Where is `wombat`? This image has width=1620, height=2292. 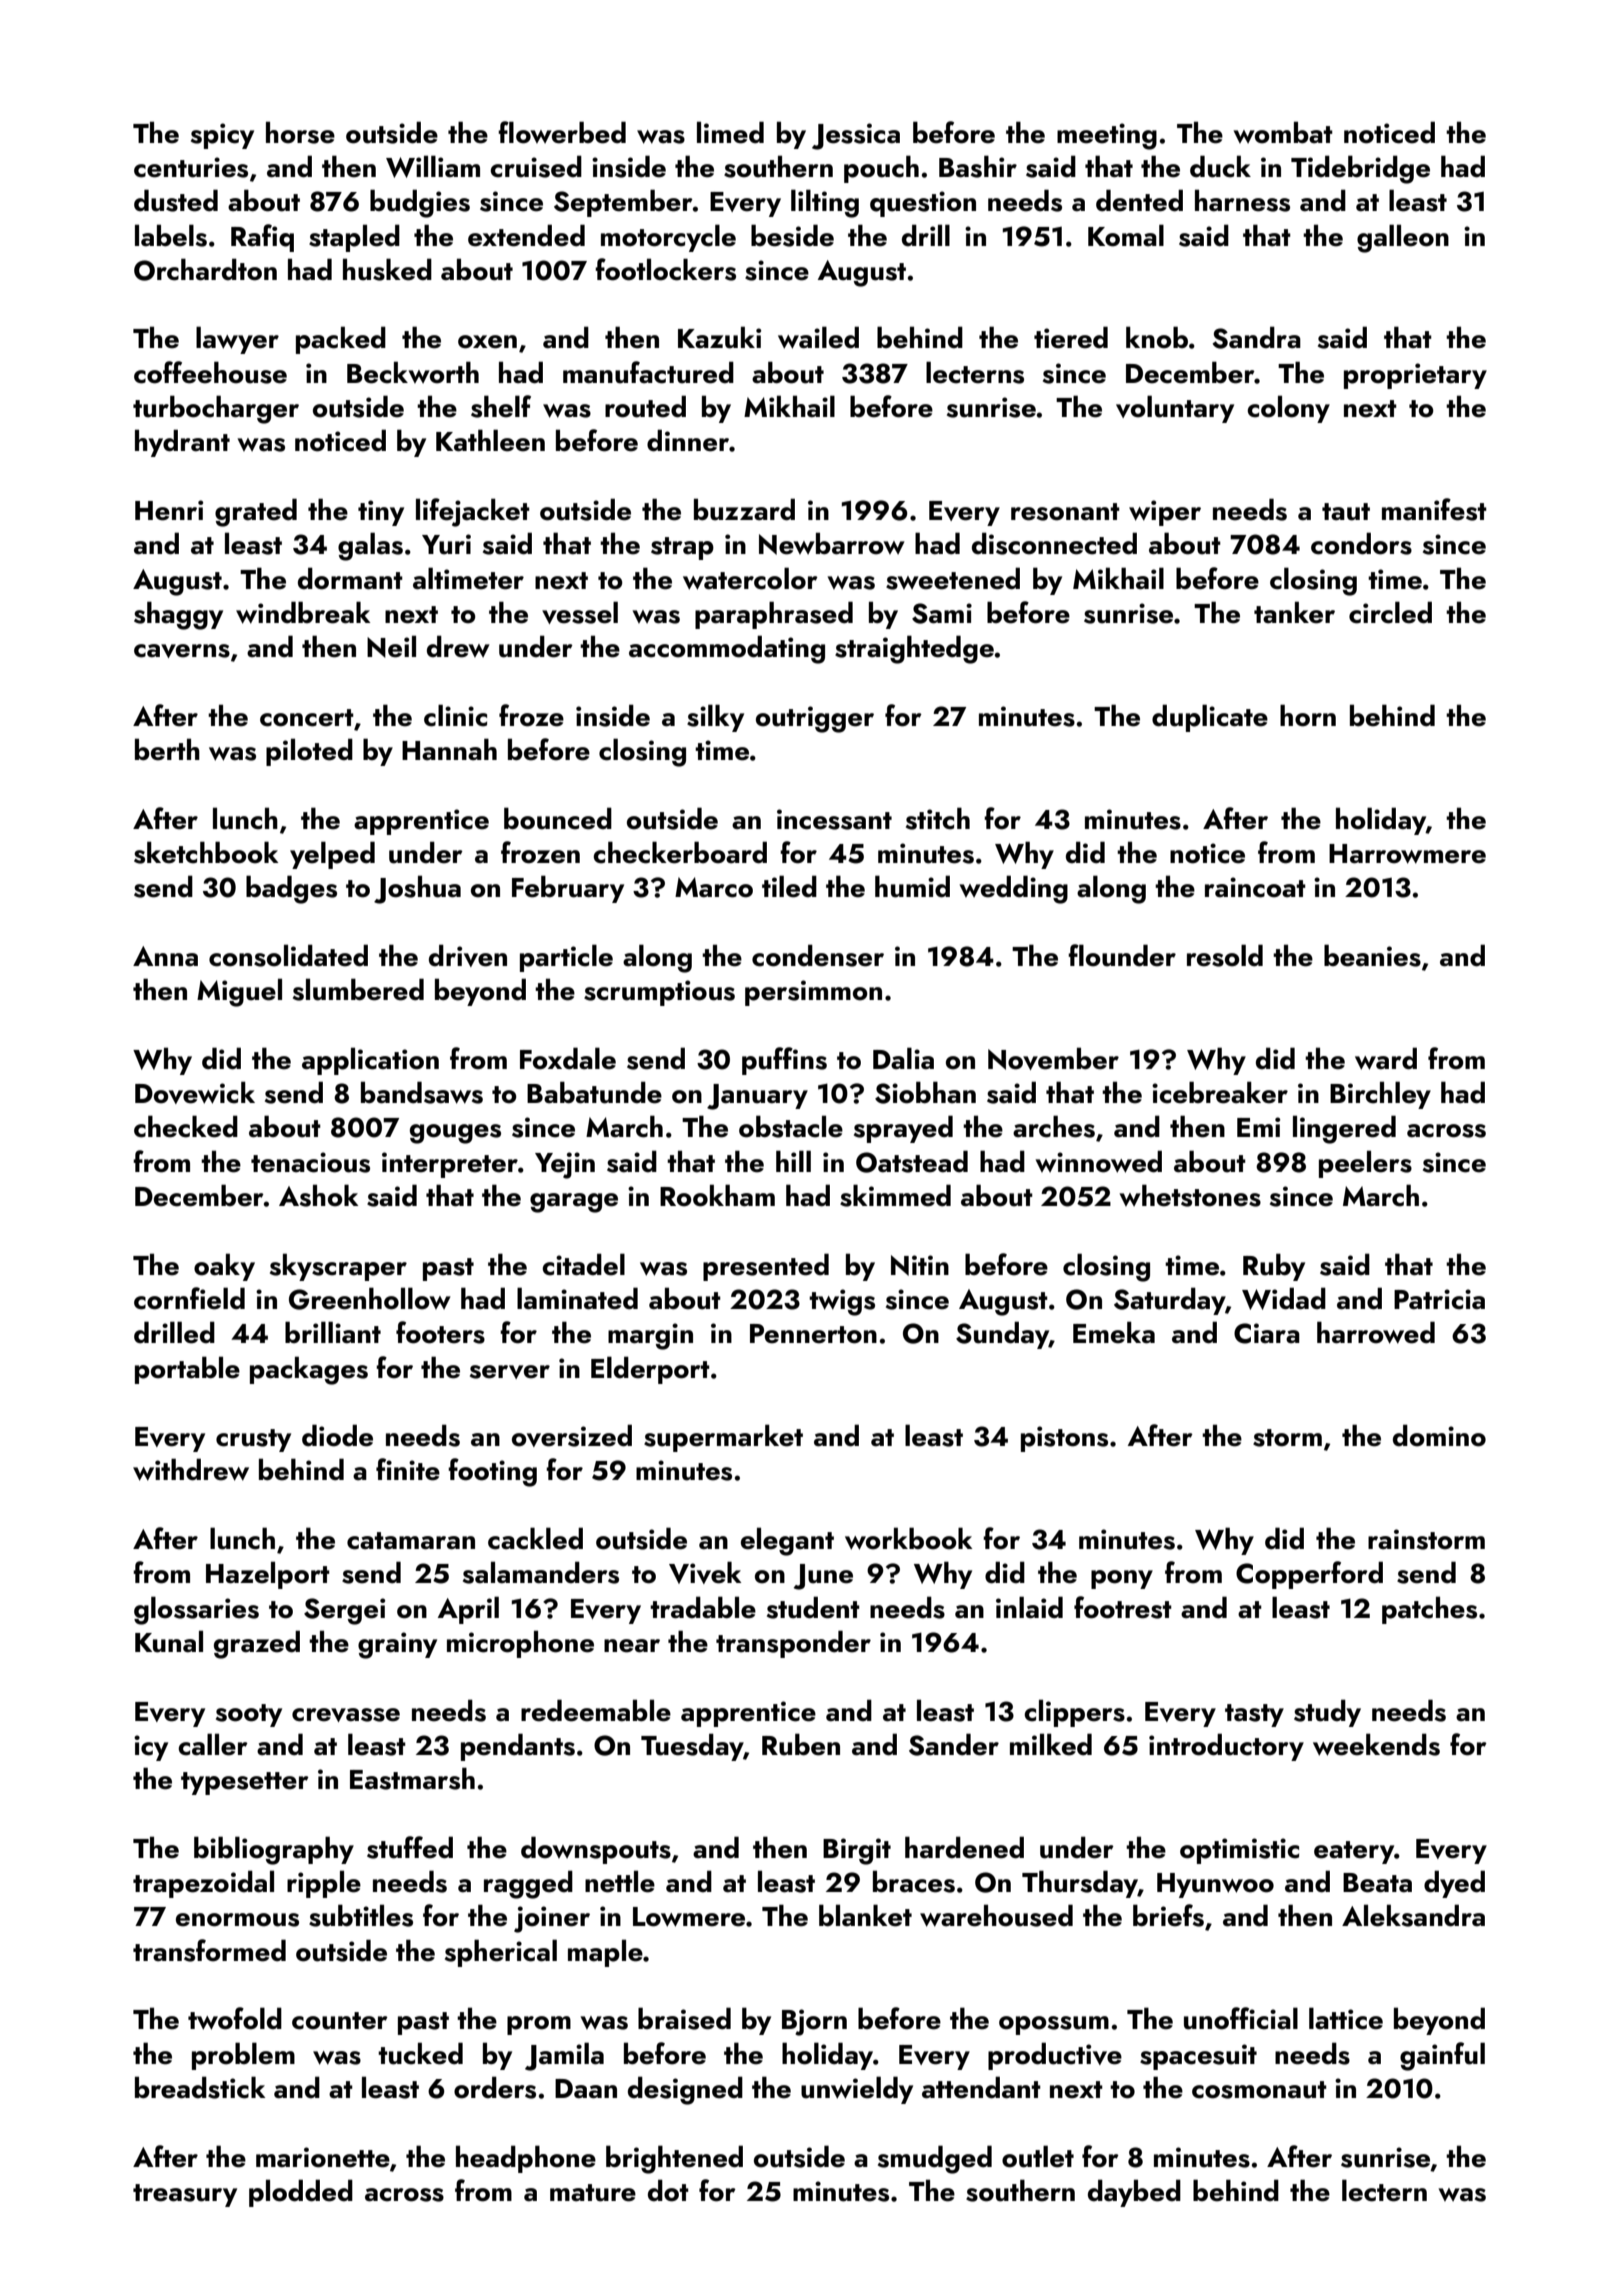
wombat is located at coordinates (1283, 132).
